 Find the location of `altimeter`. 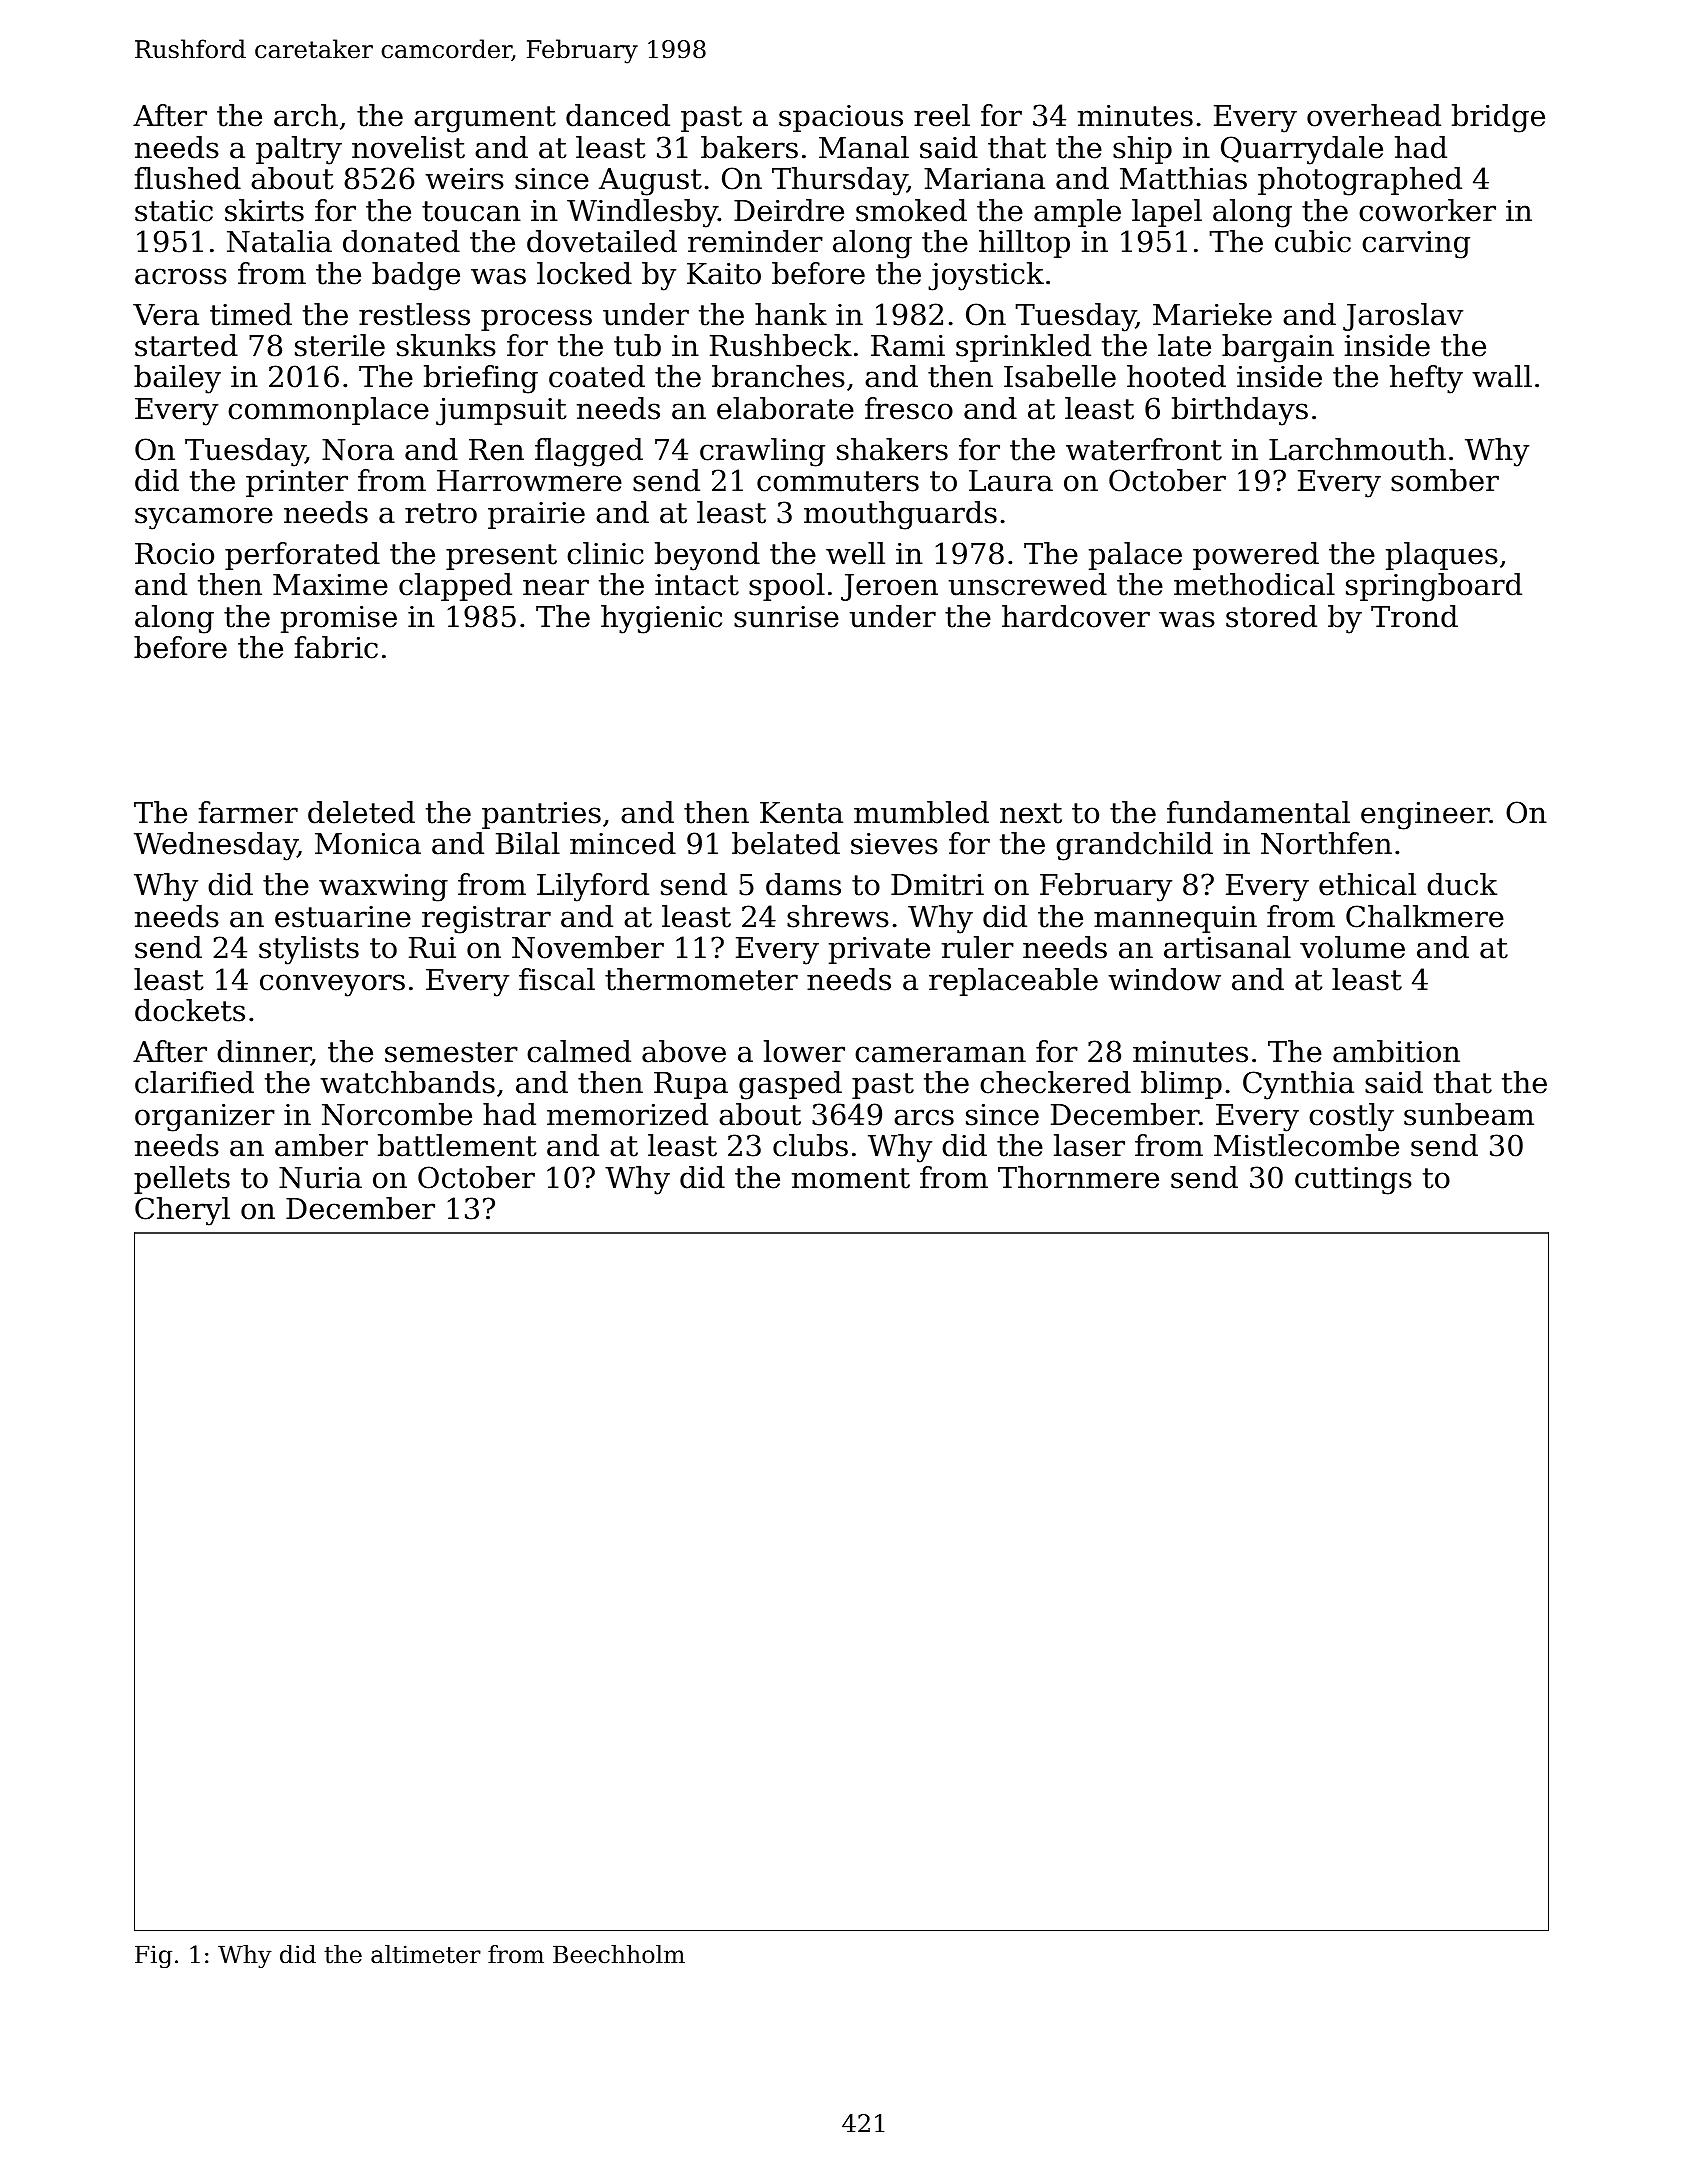

altimeter is located at coordinates (426, 1954).
